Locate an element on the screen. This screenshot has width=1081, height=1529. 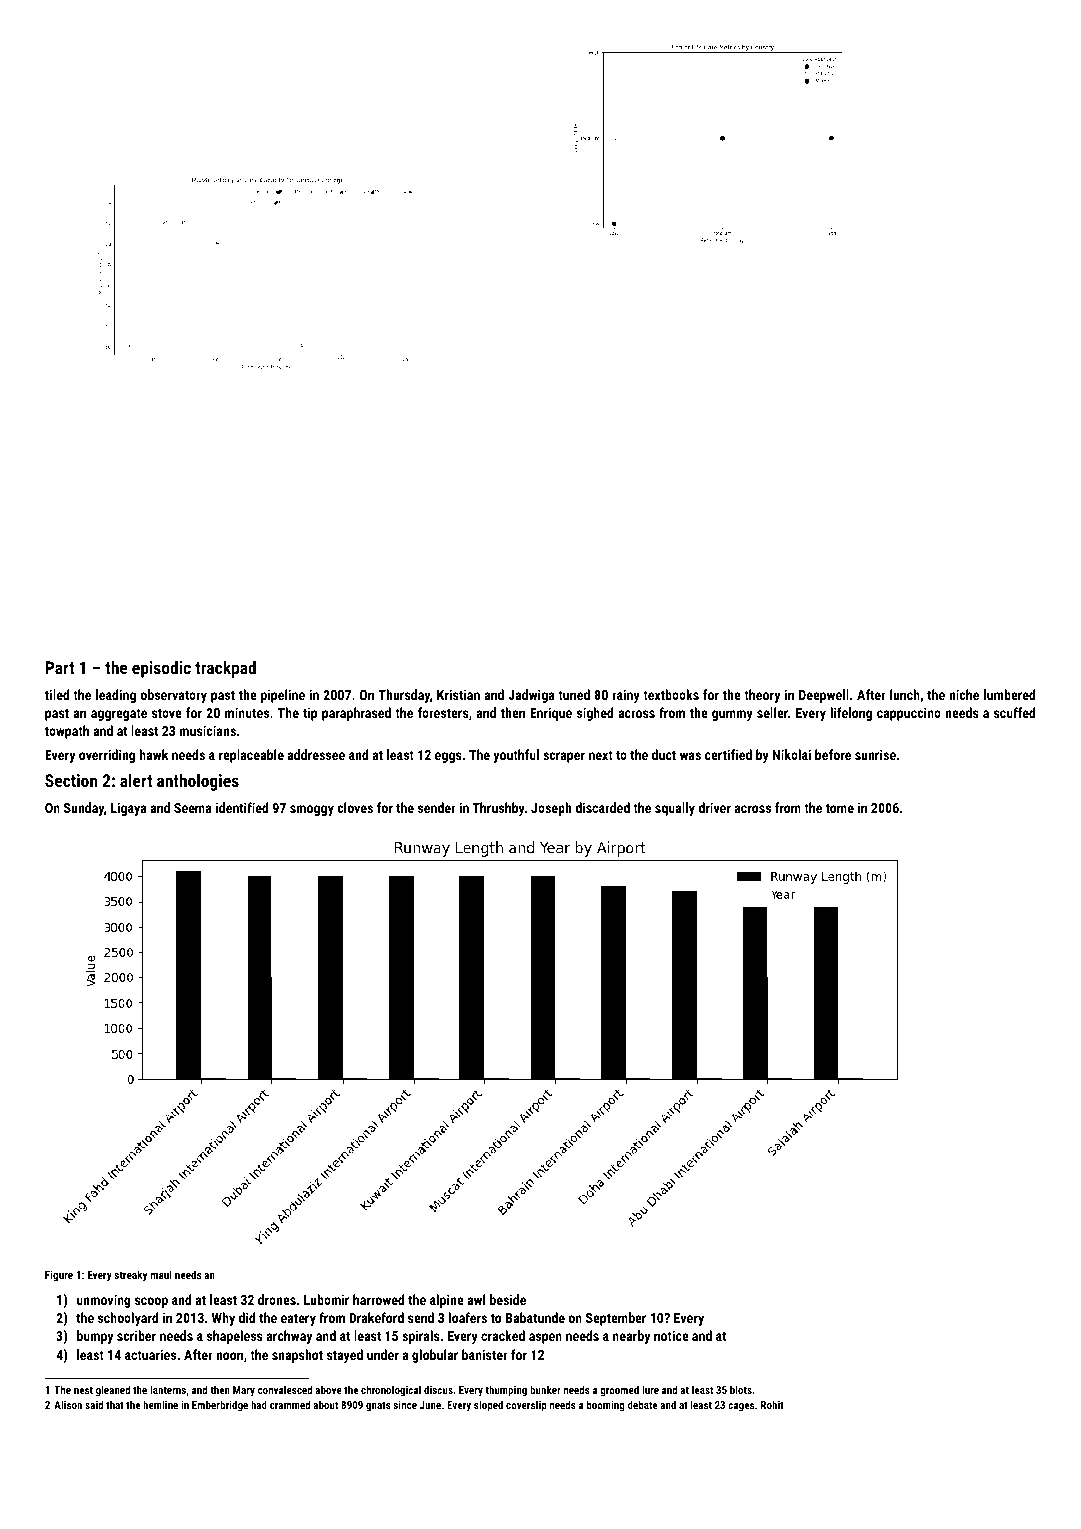
Kristian is located at coordinates (458, 694).
